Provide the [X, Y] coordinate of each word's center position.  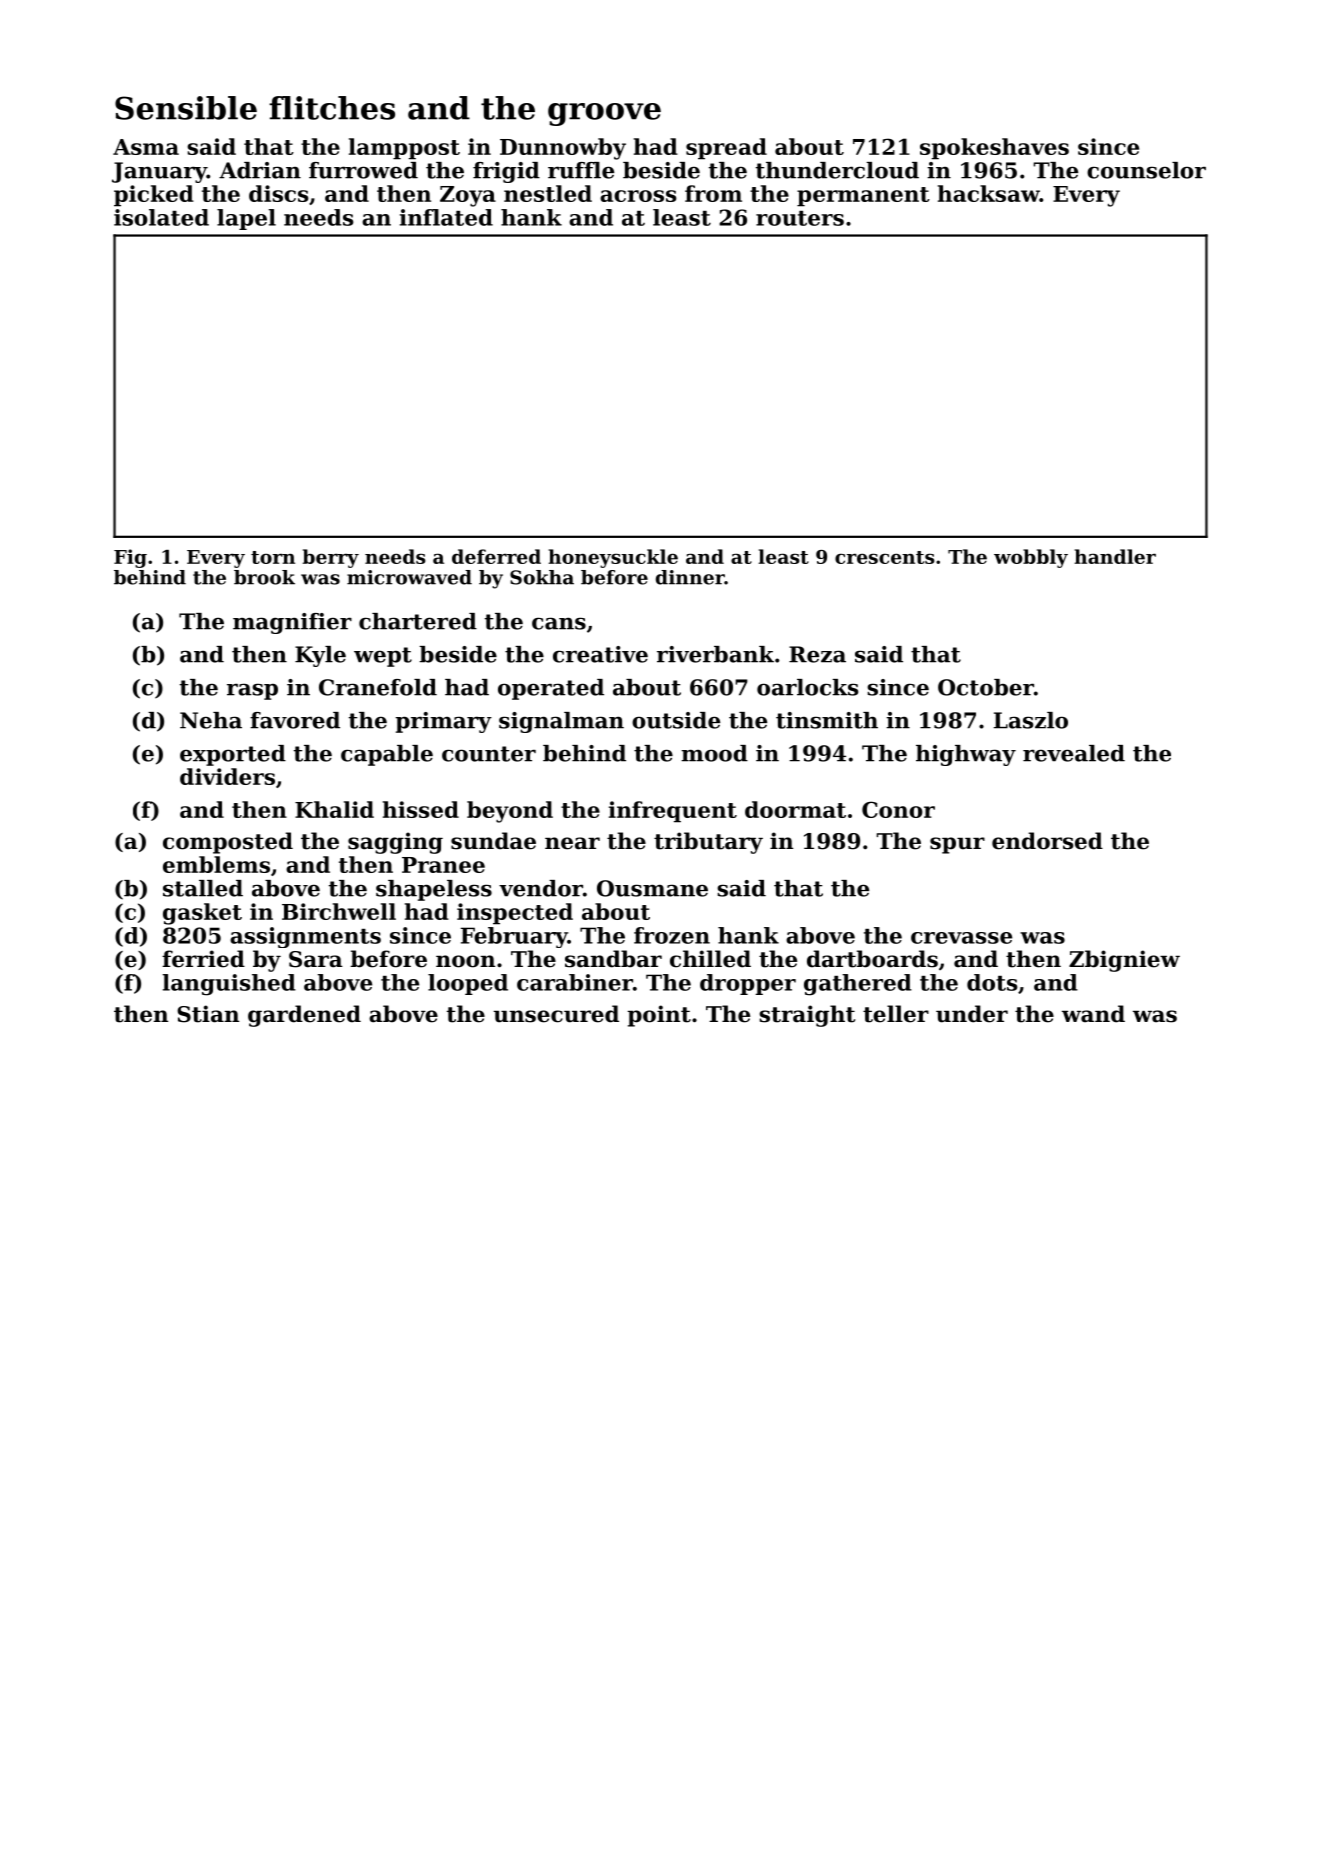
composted [228, 843]
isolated [161, 217]
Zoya [468, 196]
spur [957, 845]
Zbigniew [1124, 961]
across [638, 196]
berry [331, 558]
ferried [203, 959]
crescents [885, 557]
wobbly [1031, 558]
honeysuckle [613, 558]
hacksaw [989, 193]
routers [800, 218]
